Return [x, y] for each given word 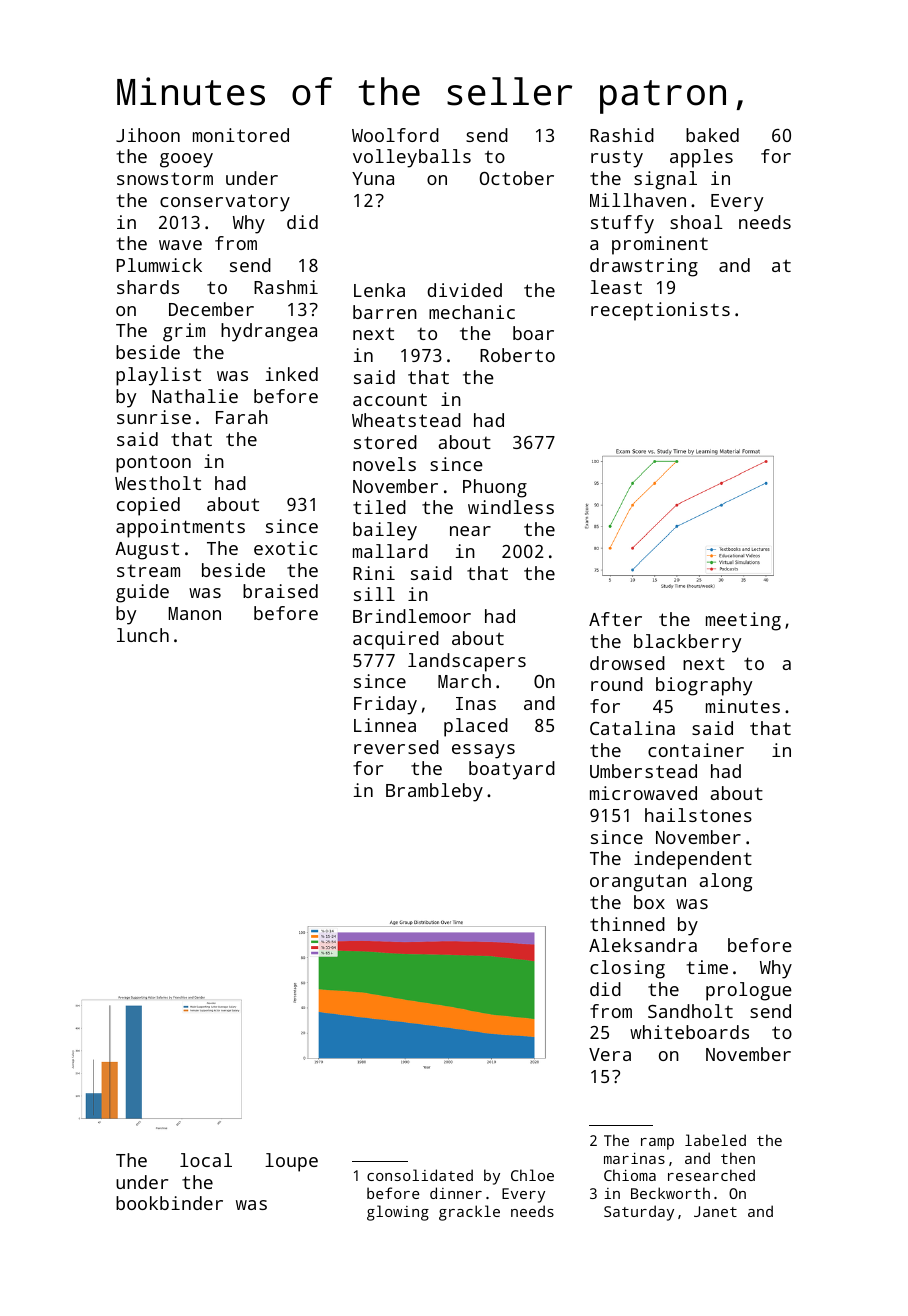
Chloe [532, 1175]
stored [385, 442]
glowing [398, 1213]
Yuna [373, 178]
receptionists [660, 311]
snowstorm [165, 178]
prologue [749, 991]
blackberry [687, 643]
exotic [285, 548]
